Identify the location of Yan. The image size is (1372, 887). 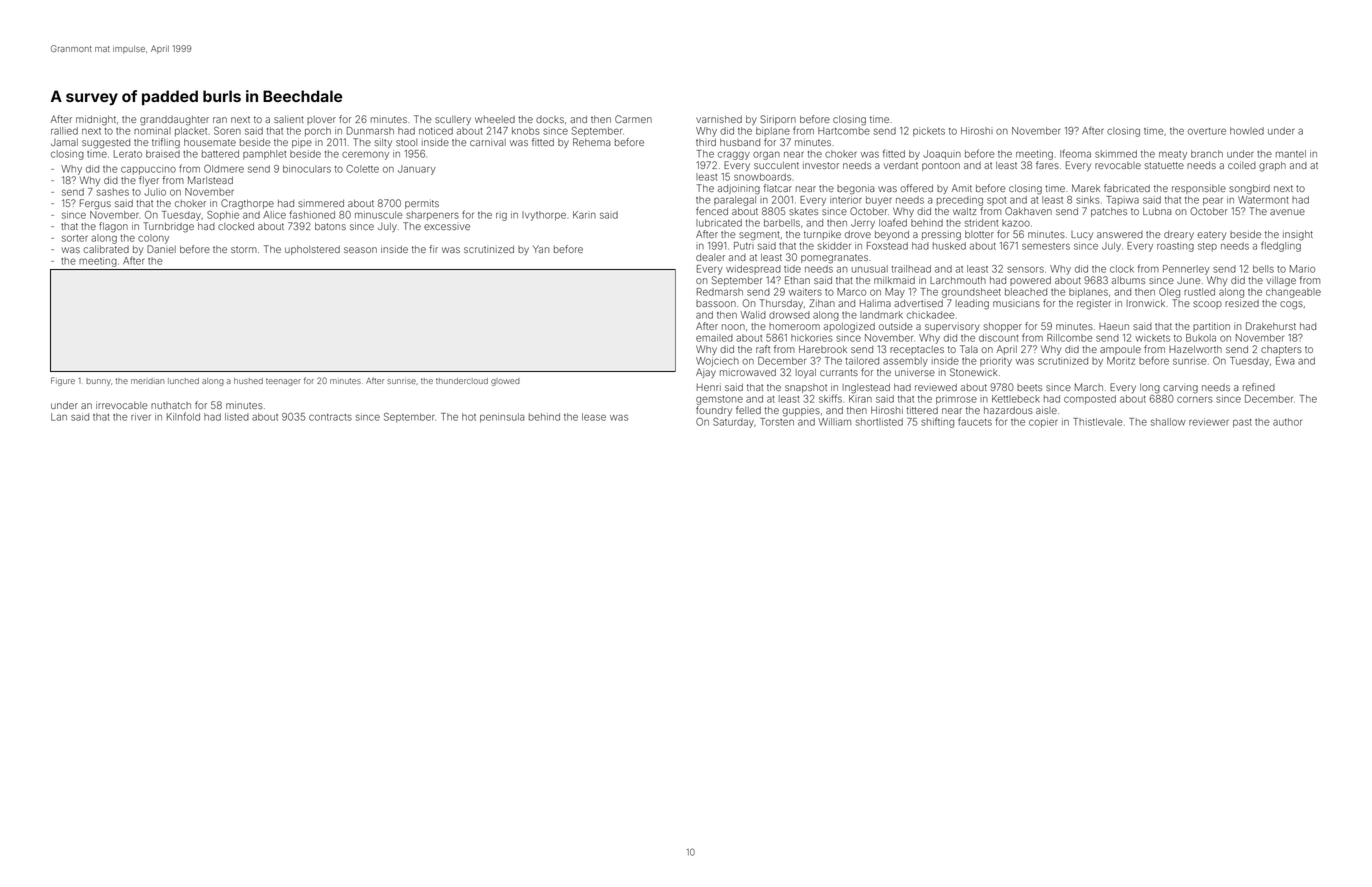
(541, 249).
